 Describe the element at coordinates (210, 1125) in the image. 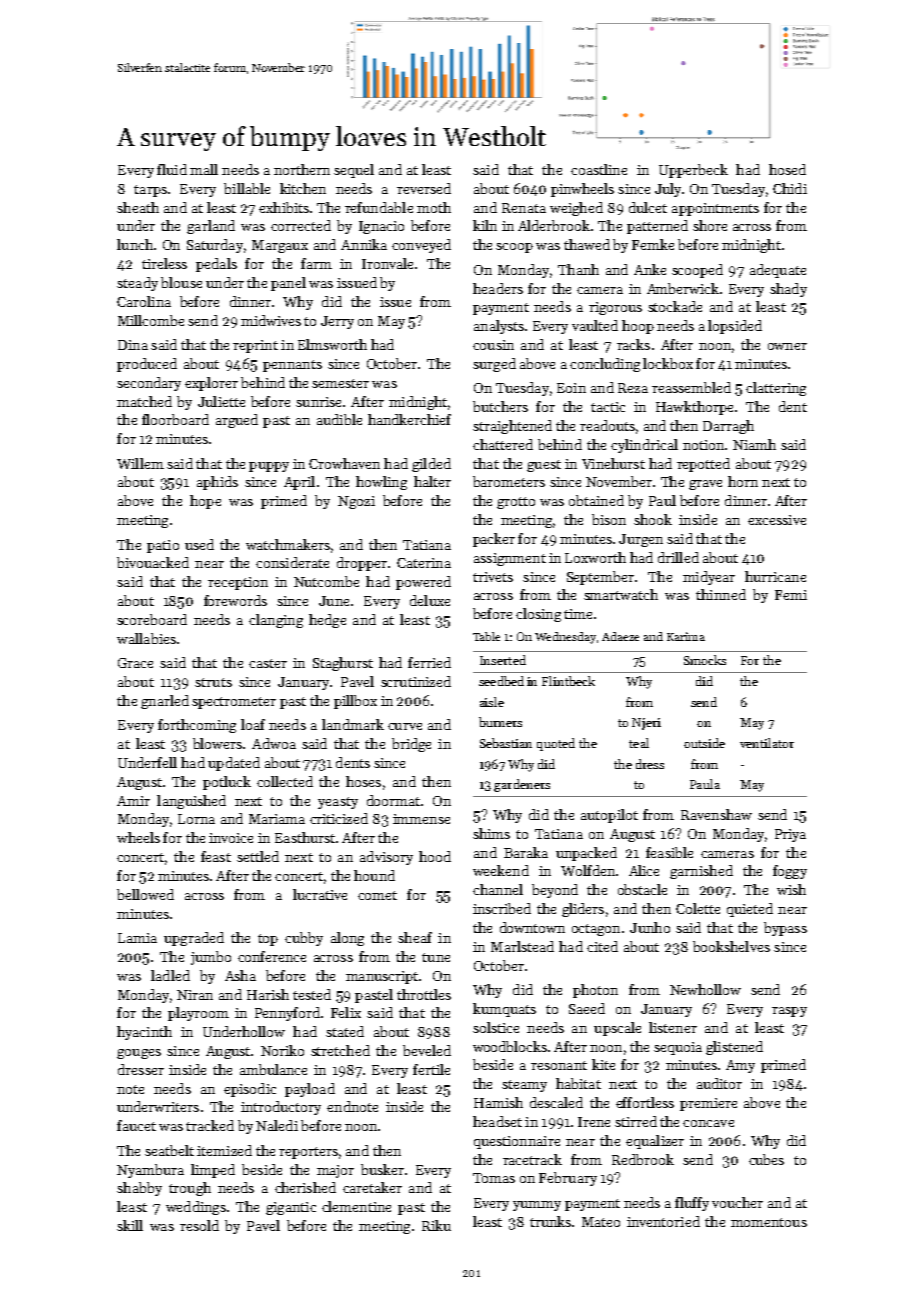

I see `tracked` at that location.
